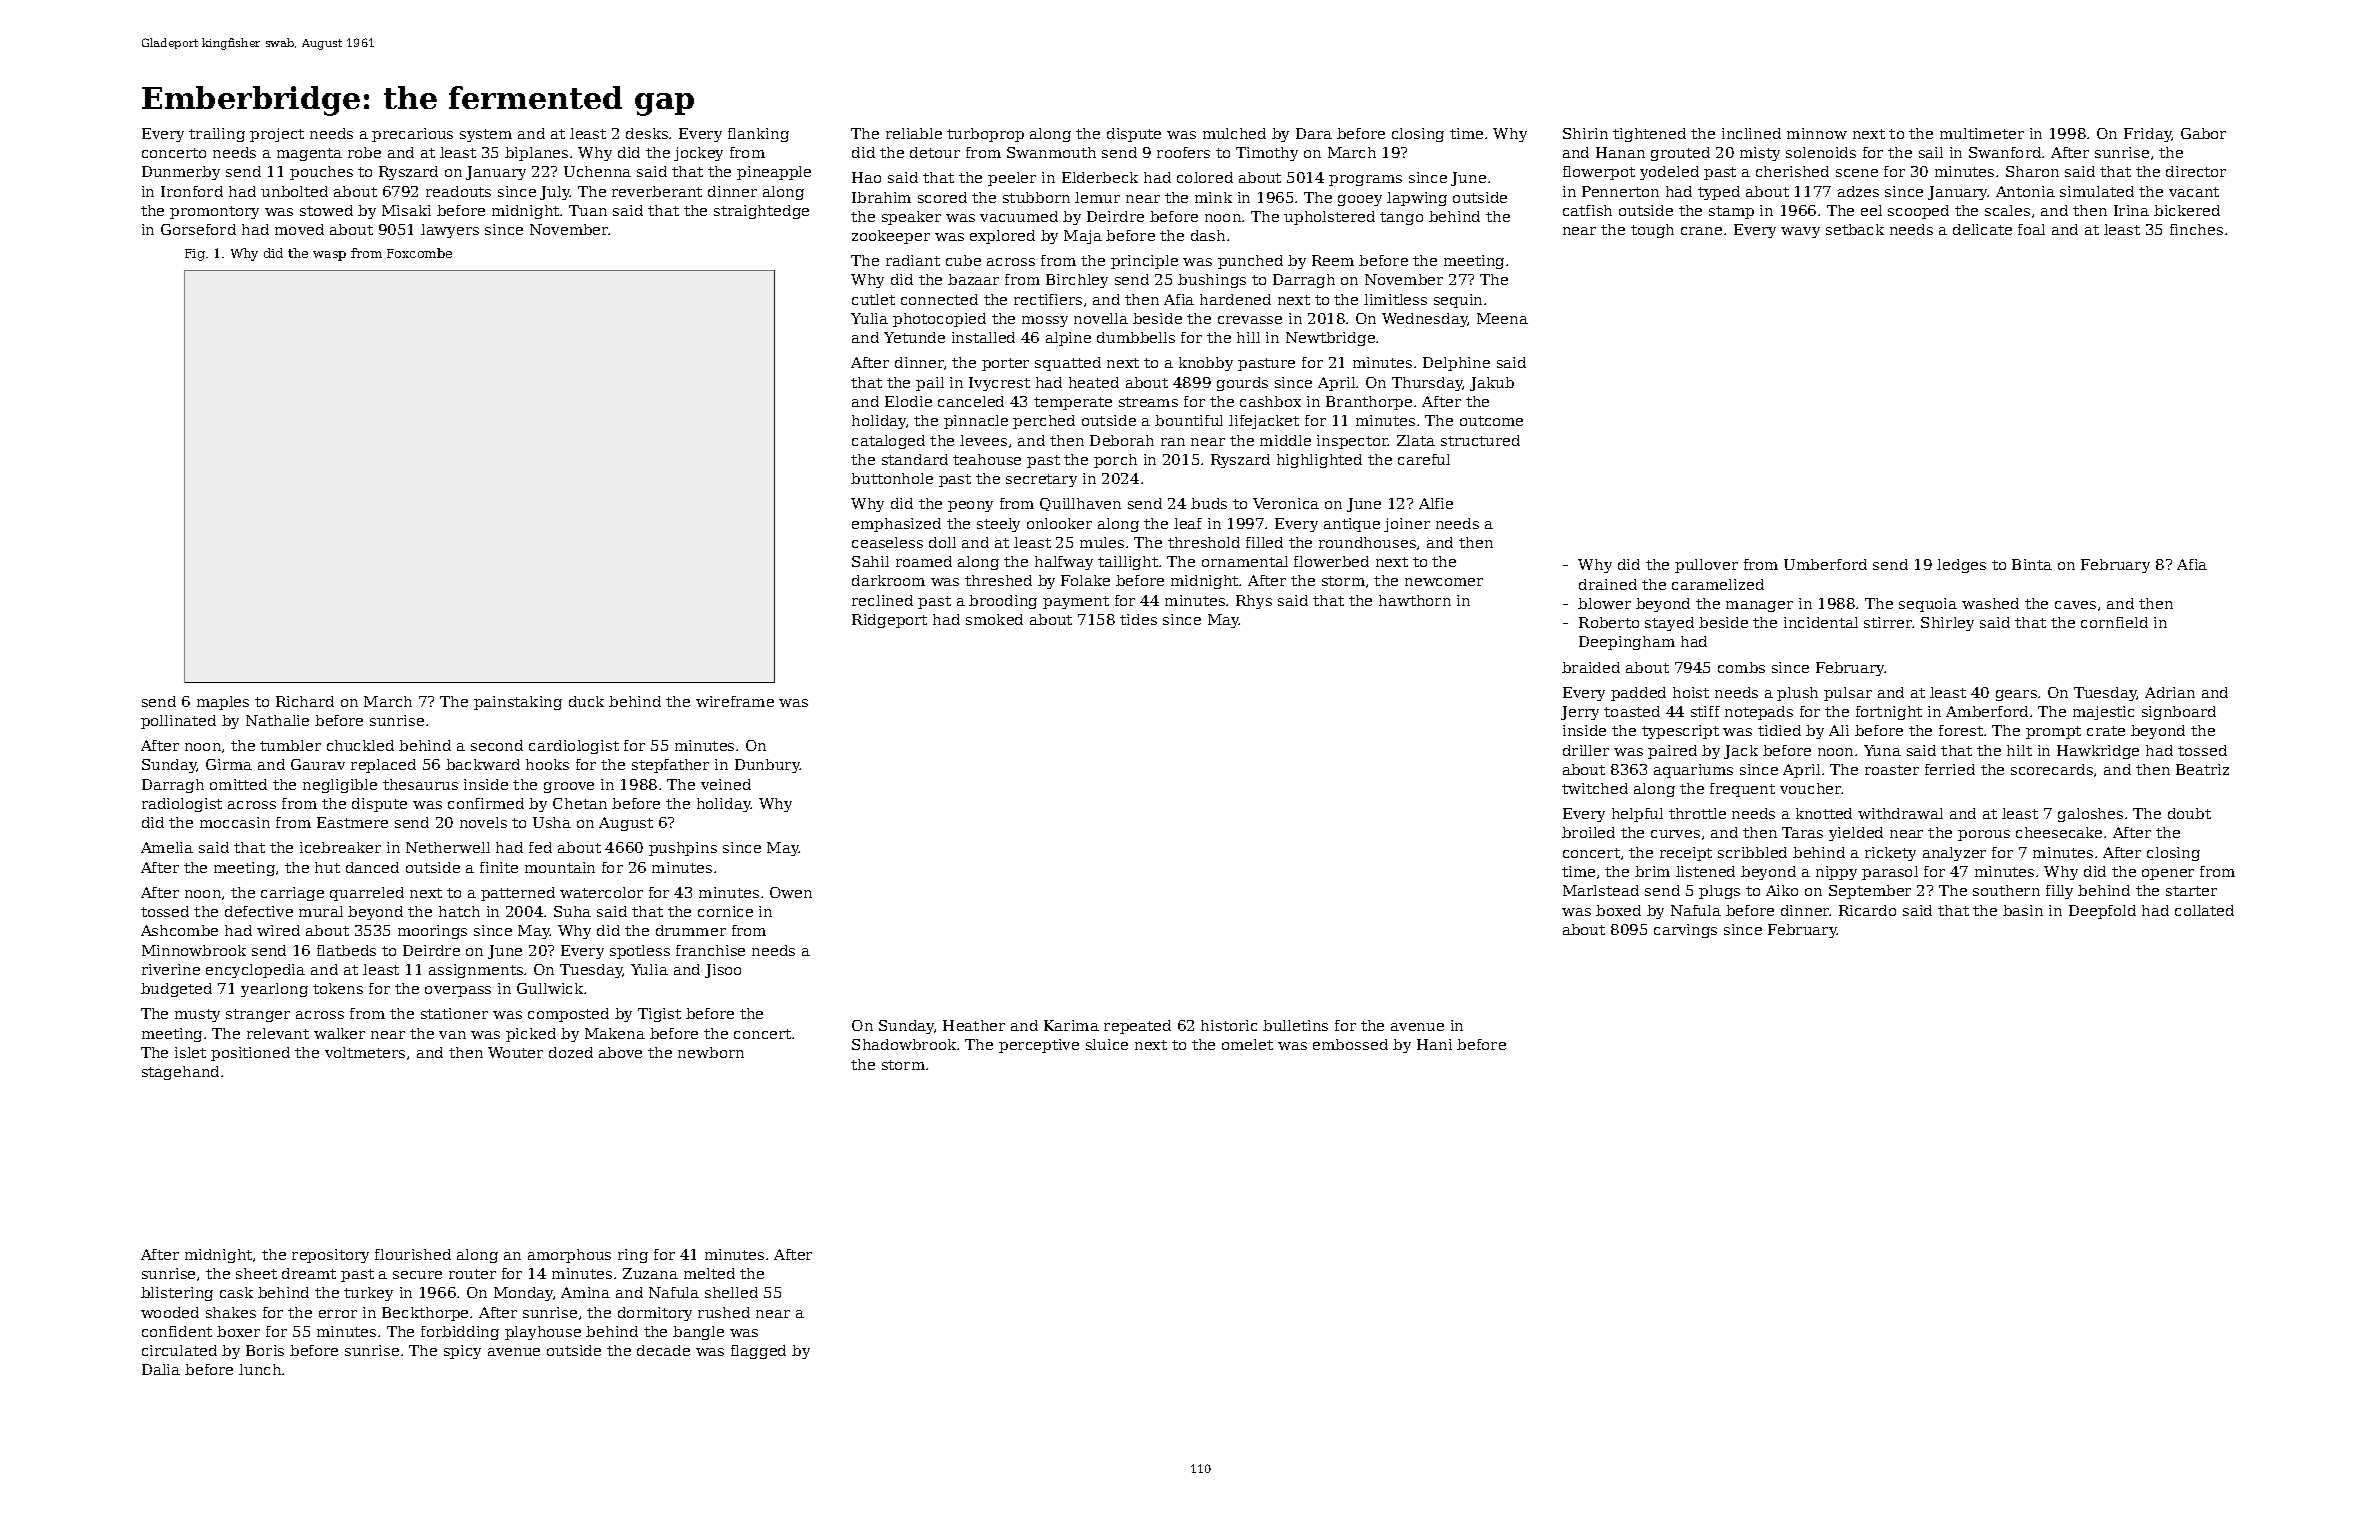 Image resolution: width=2380 pixels, height=1540 pixels. Describe the element at coordinates (1350, 1044) in the screenshot. I see `embossed` at that location.
